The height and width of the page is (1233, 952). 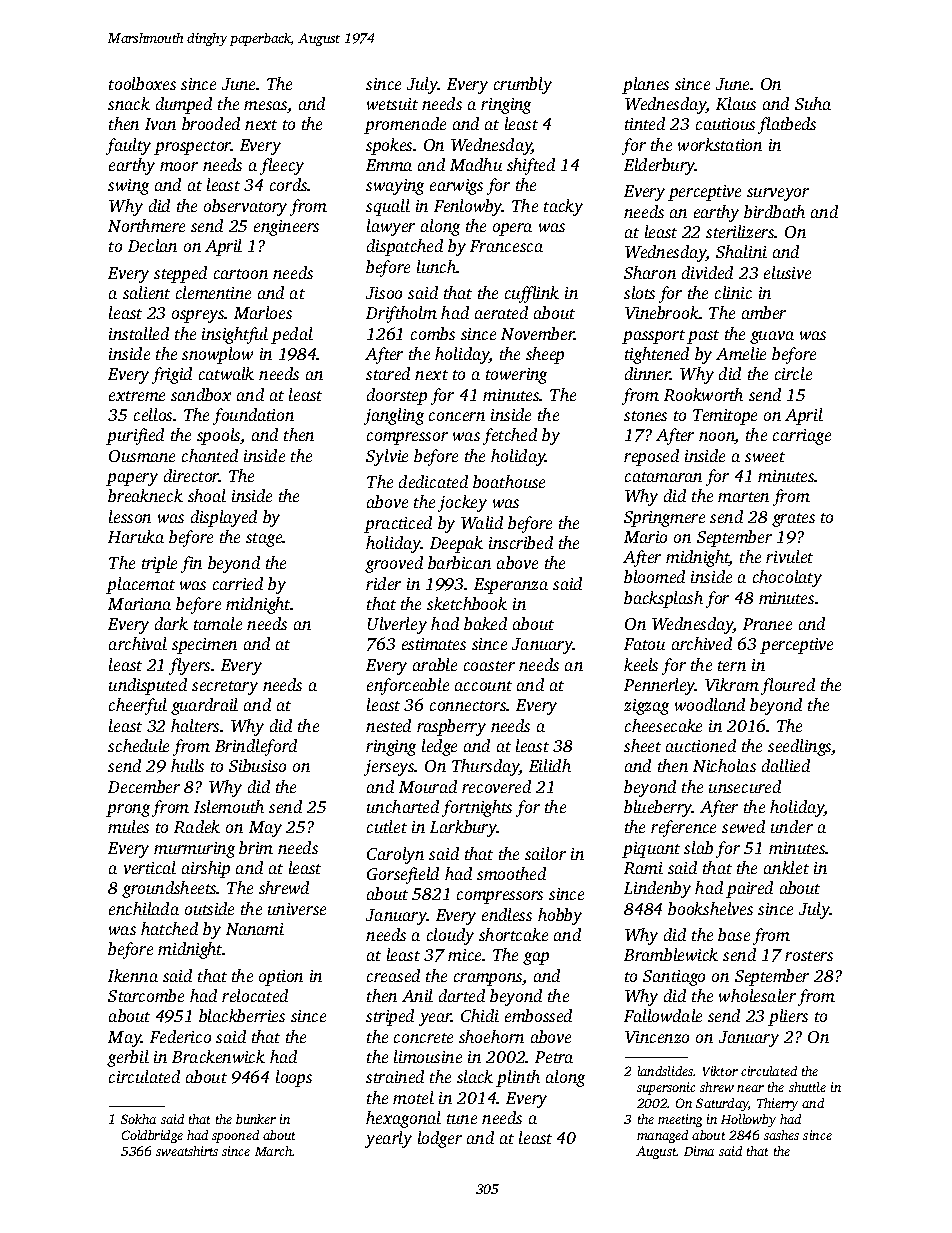 What do you see at coordinates (538, 333) in the page?
I see `November` at bounding box center [538, 333].
